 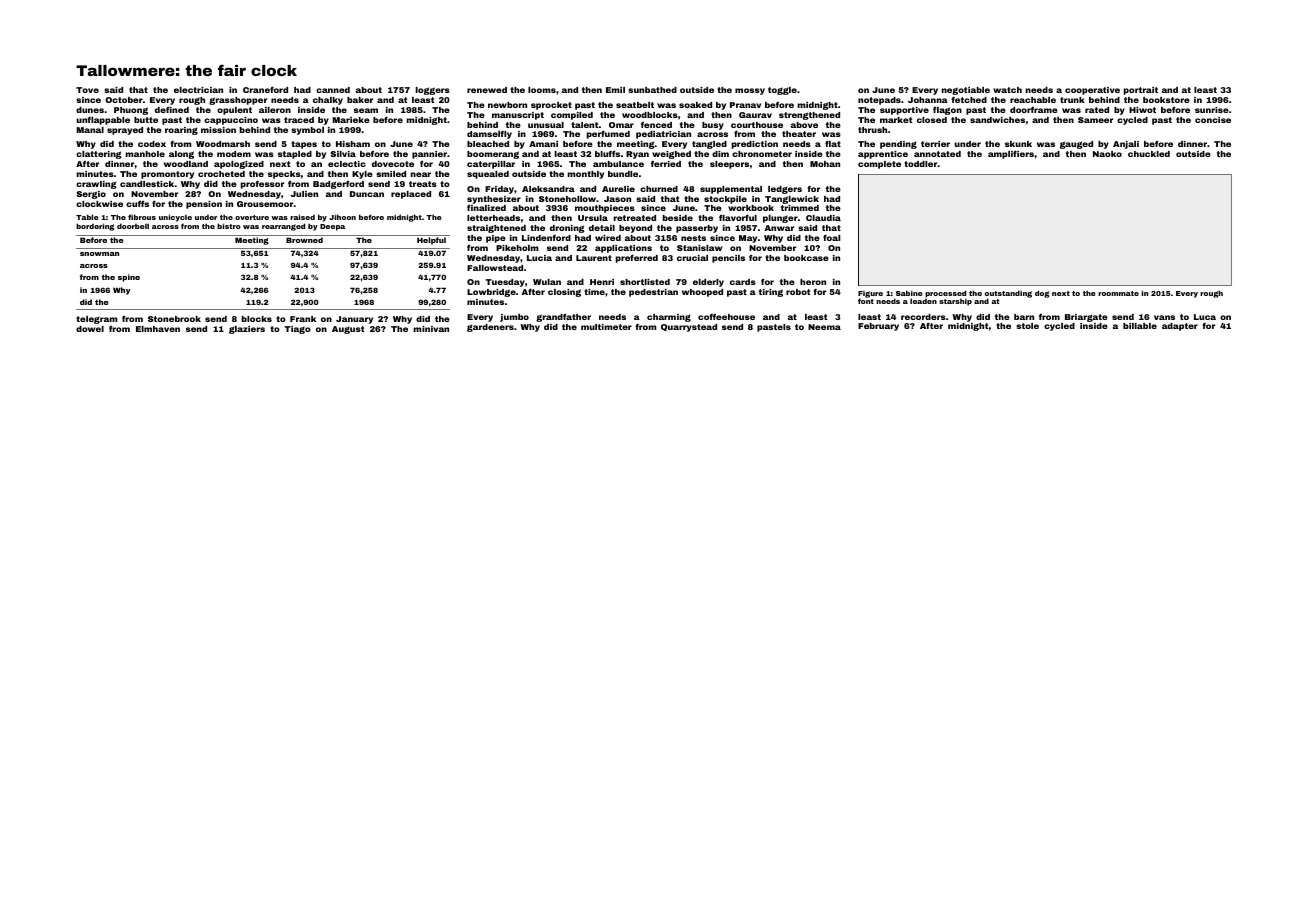 What do you see at coordinates (152, 144) in the document?
I see `codex` at bounding box center [152, 144].
